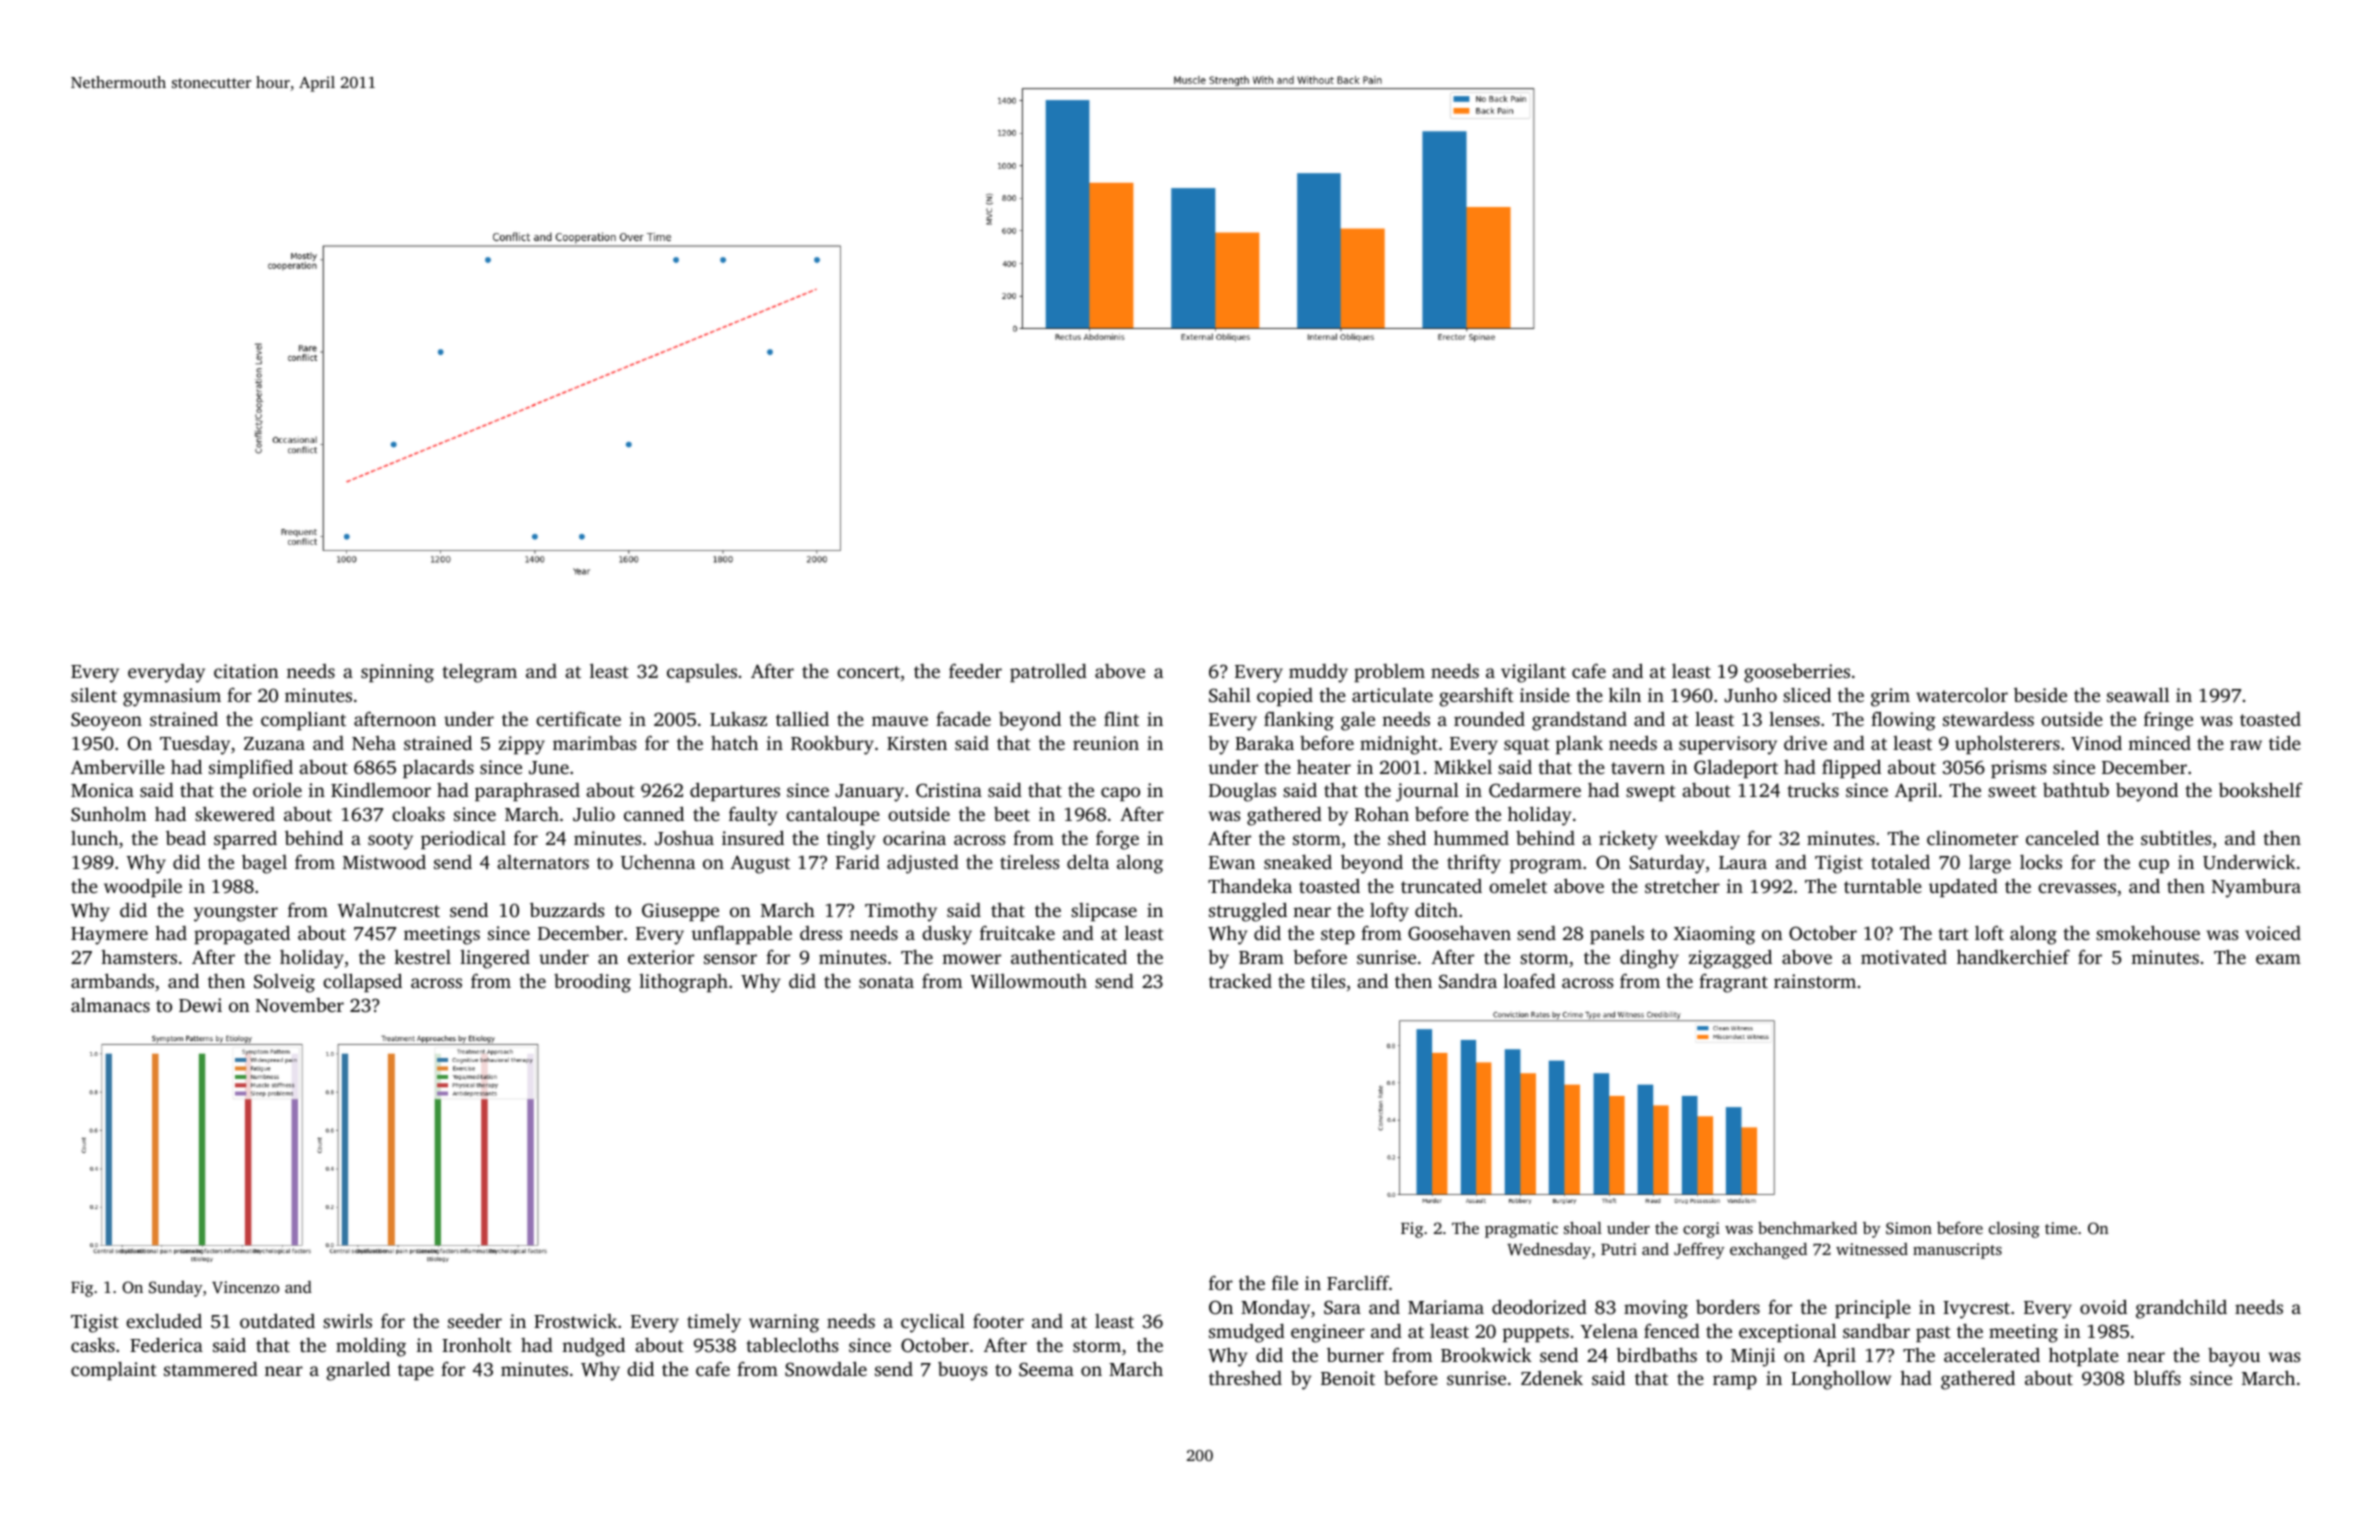  Describe the element at coordinates (2273, 933) in the screenshot. I see `voiced` at that location.
